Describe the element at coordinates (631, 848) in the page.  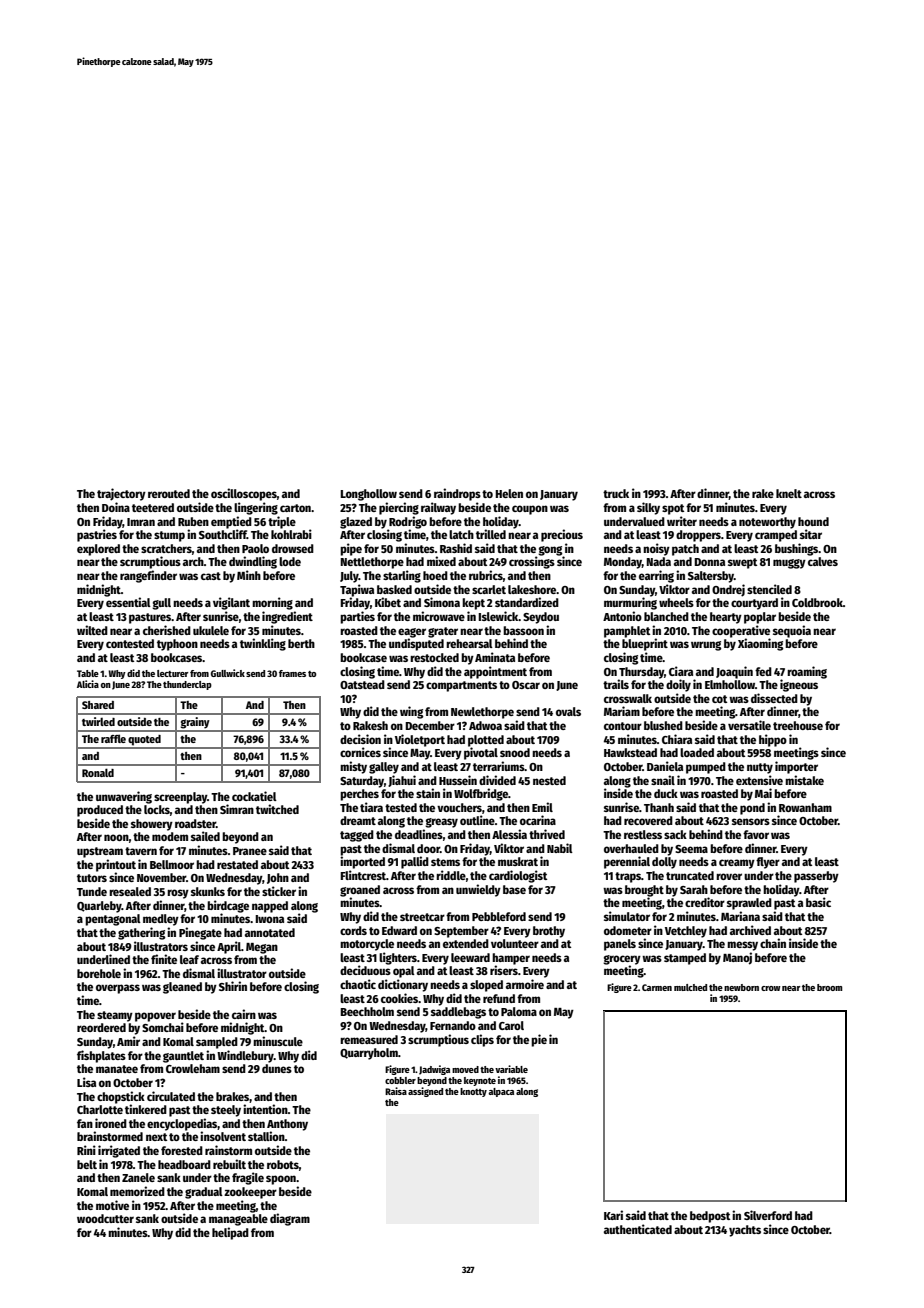
I see `overhauled` at that location.
